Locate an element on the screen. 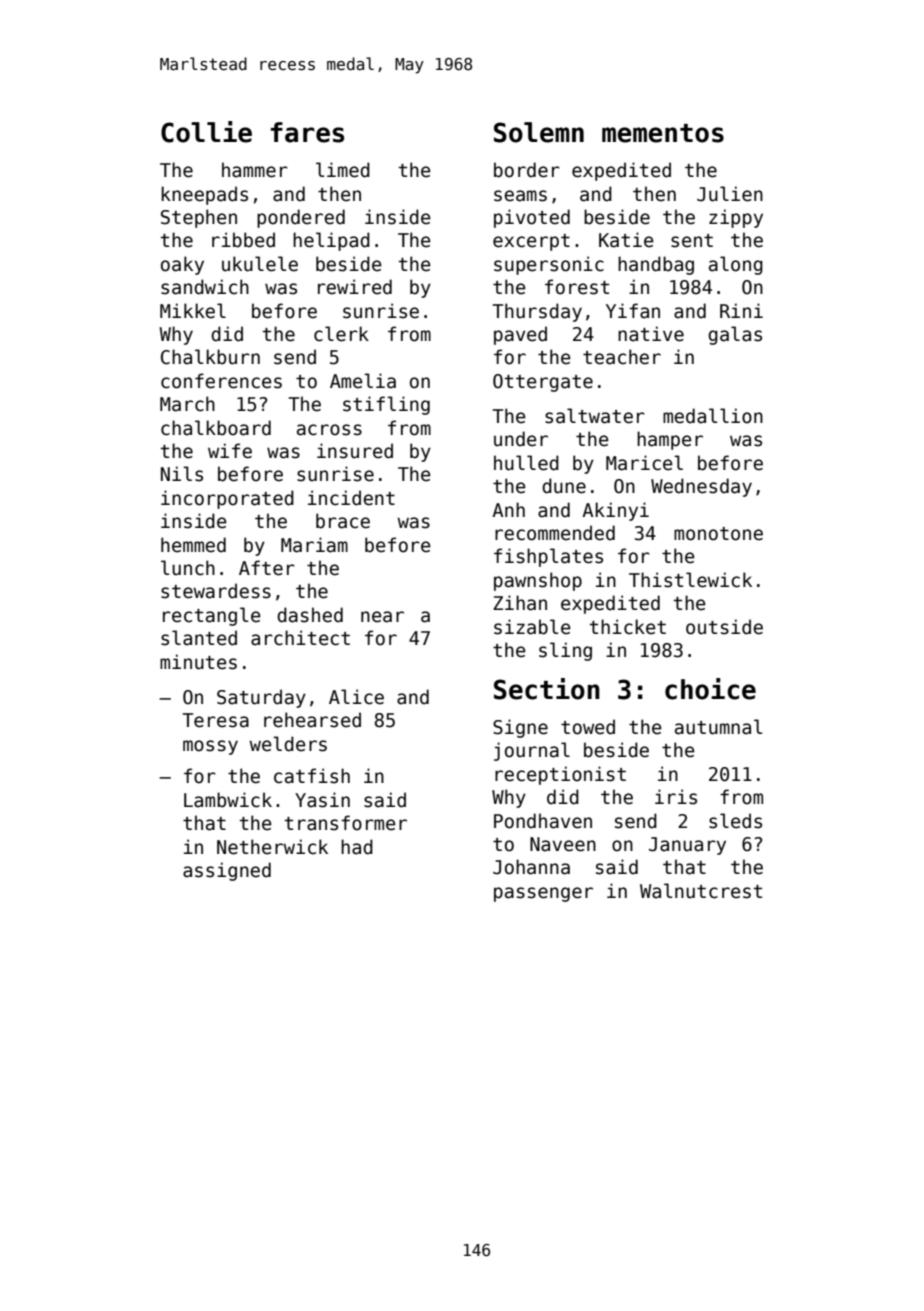 This screenshot has height=1311, width=924. catfish is located at coordinates (312, 776).
